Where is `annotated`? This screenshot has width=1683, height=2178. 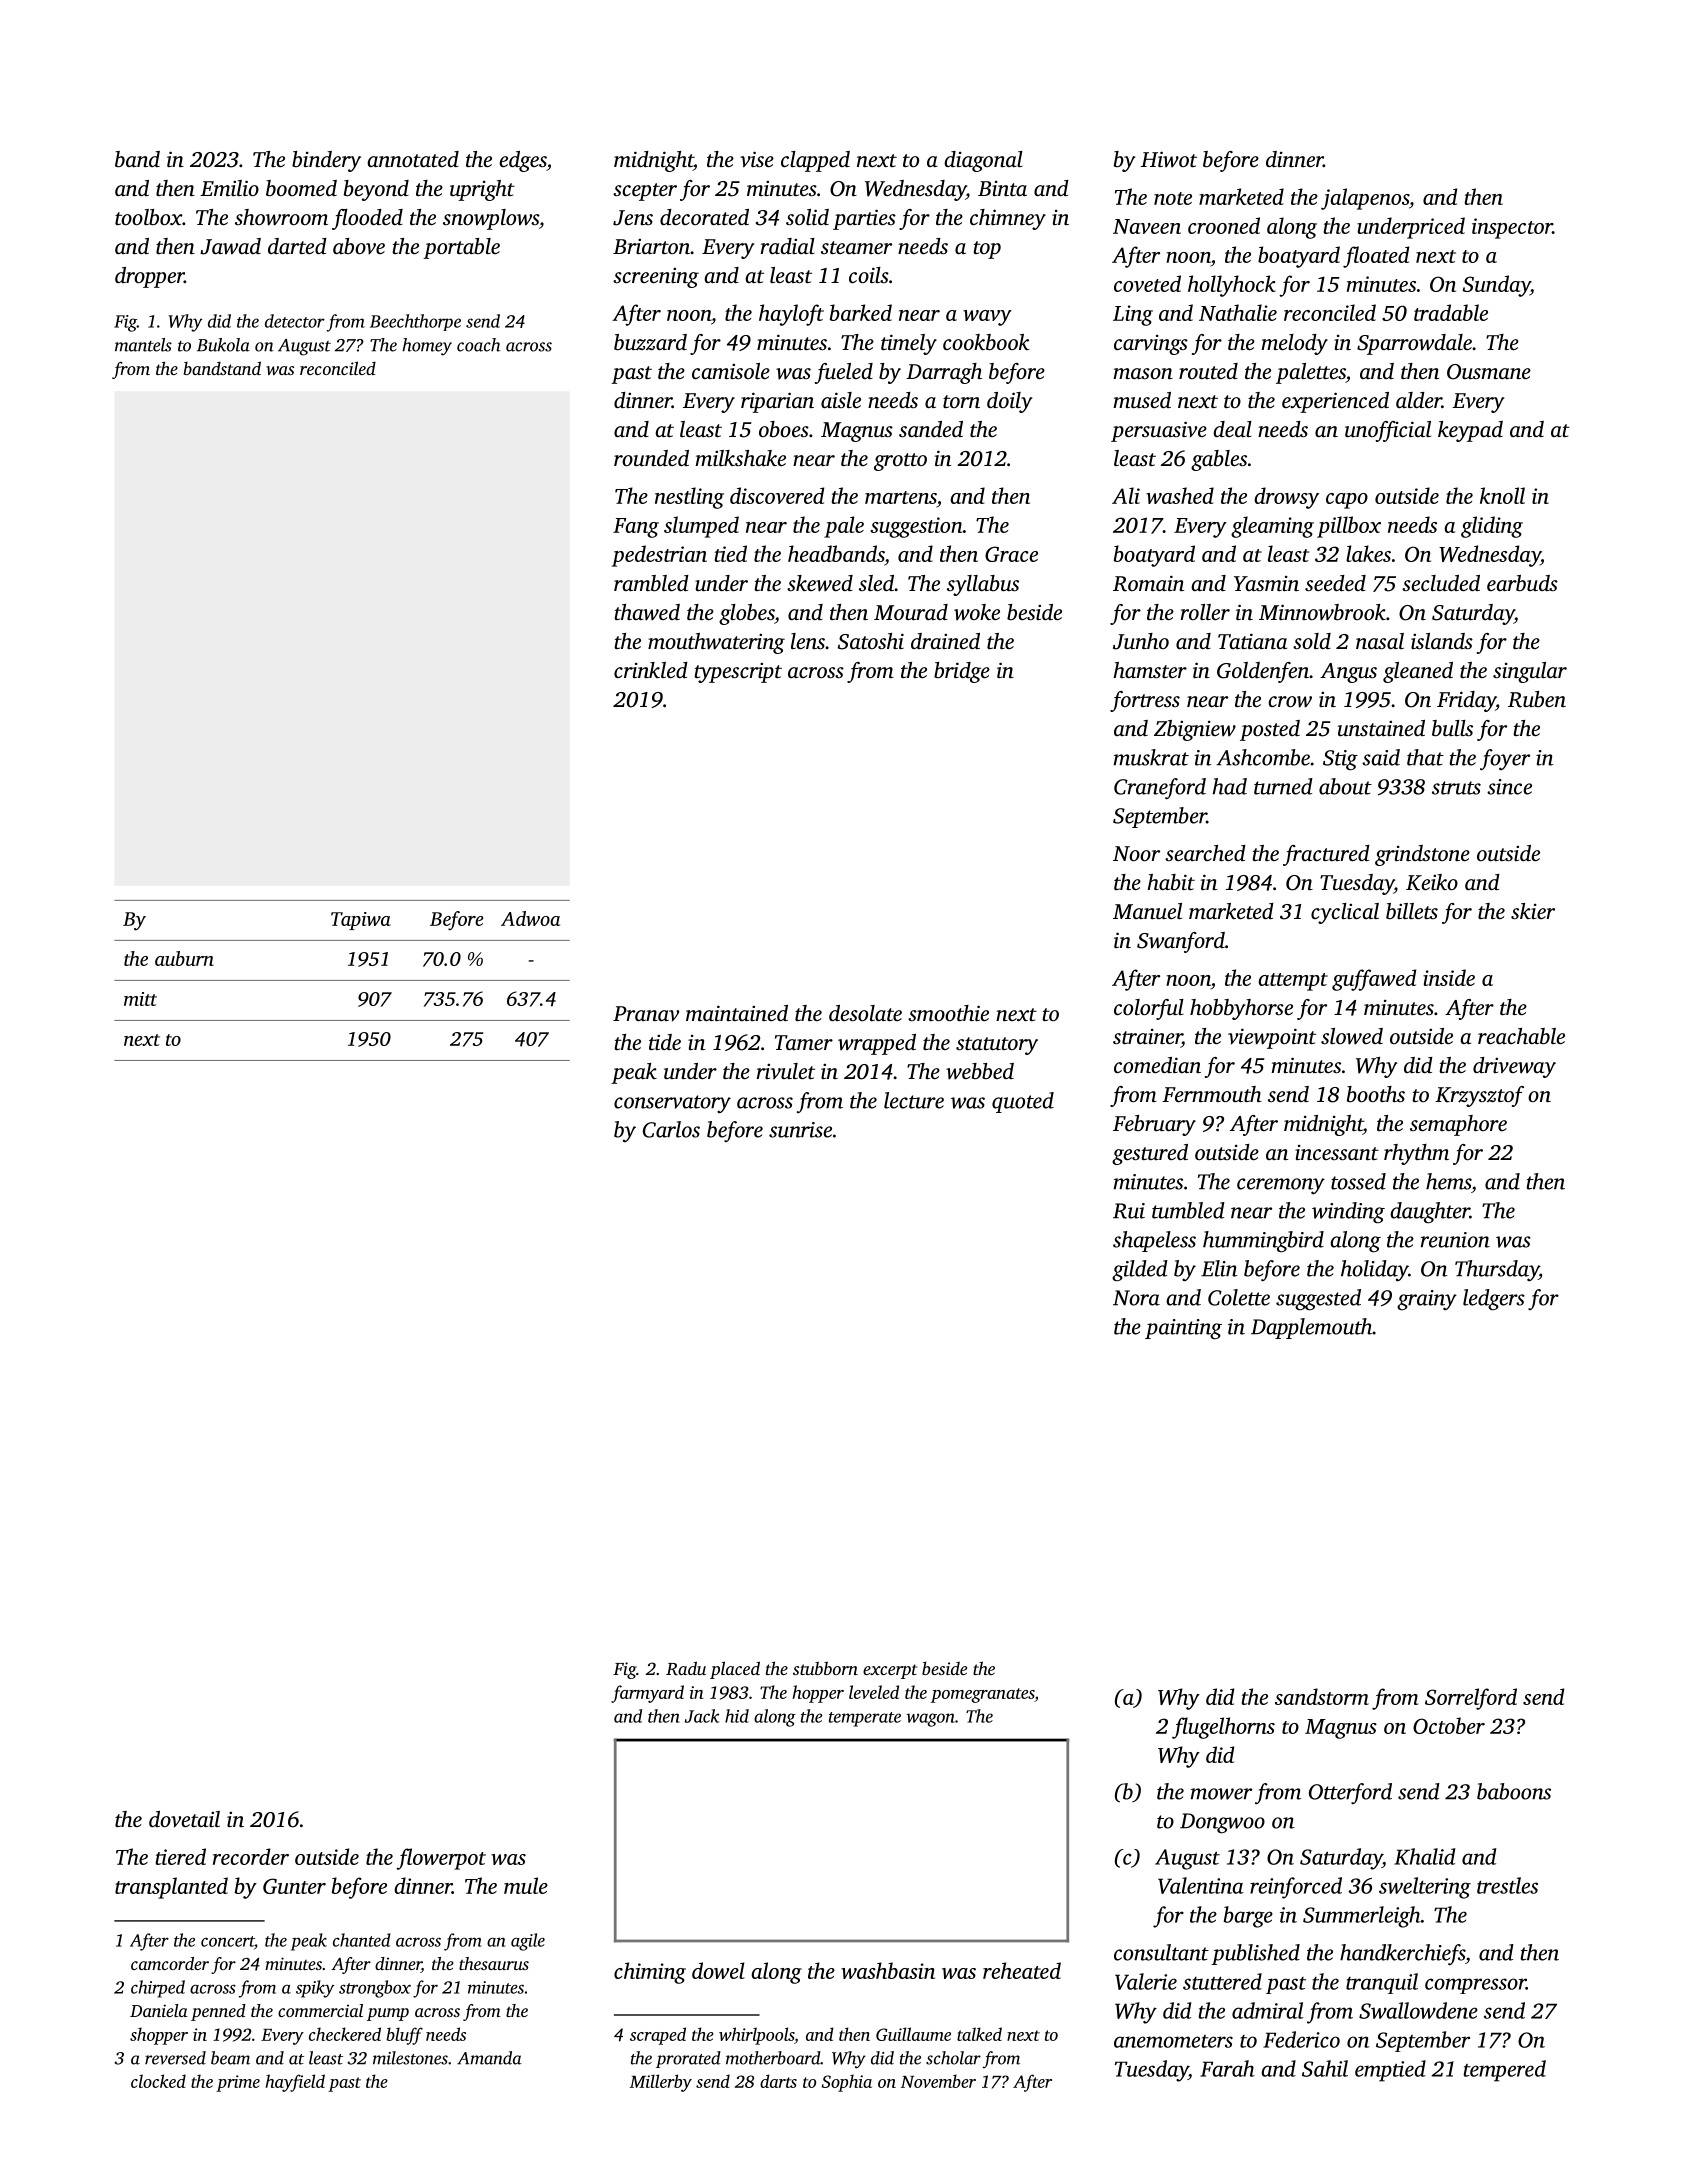
annotated is located at coordinates (413, 159).
